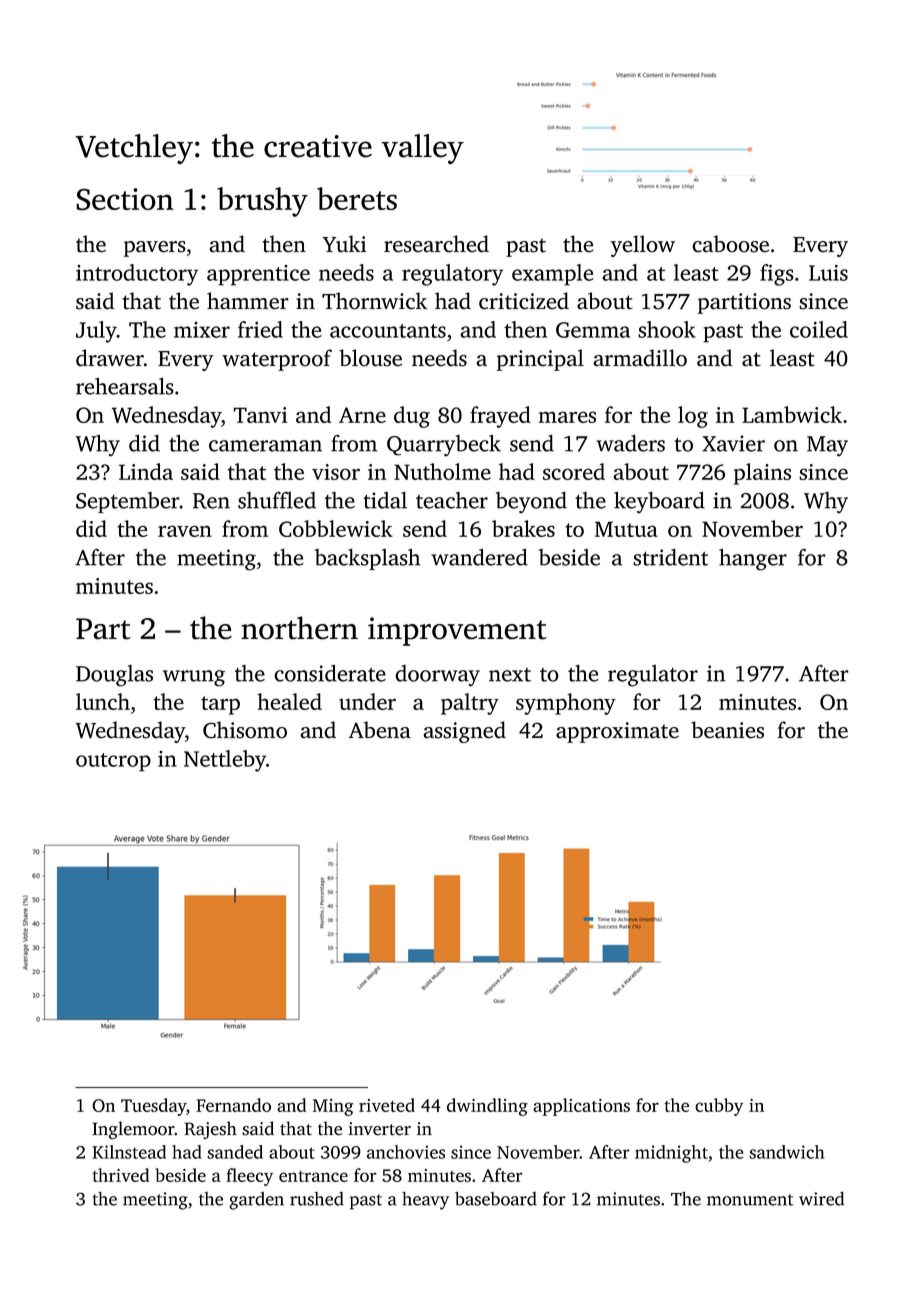 The width and height of the screenshot is (924, 1314). I want to click on Lambwick, so click(792, 414).
